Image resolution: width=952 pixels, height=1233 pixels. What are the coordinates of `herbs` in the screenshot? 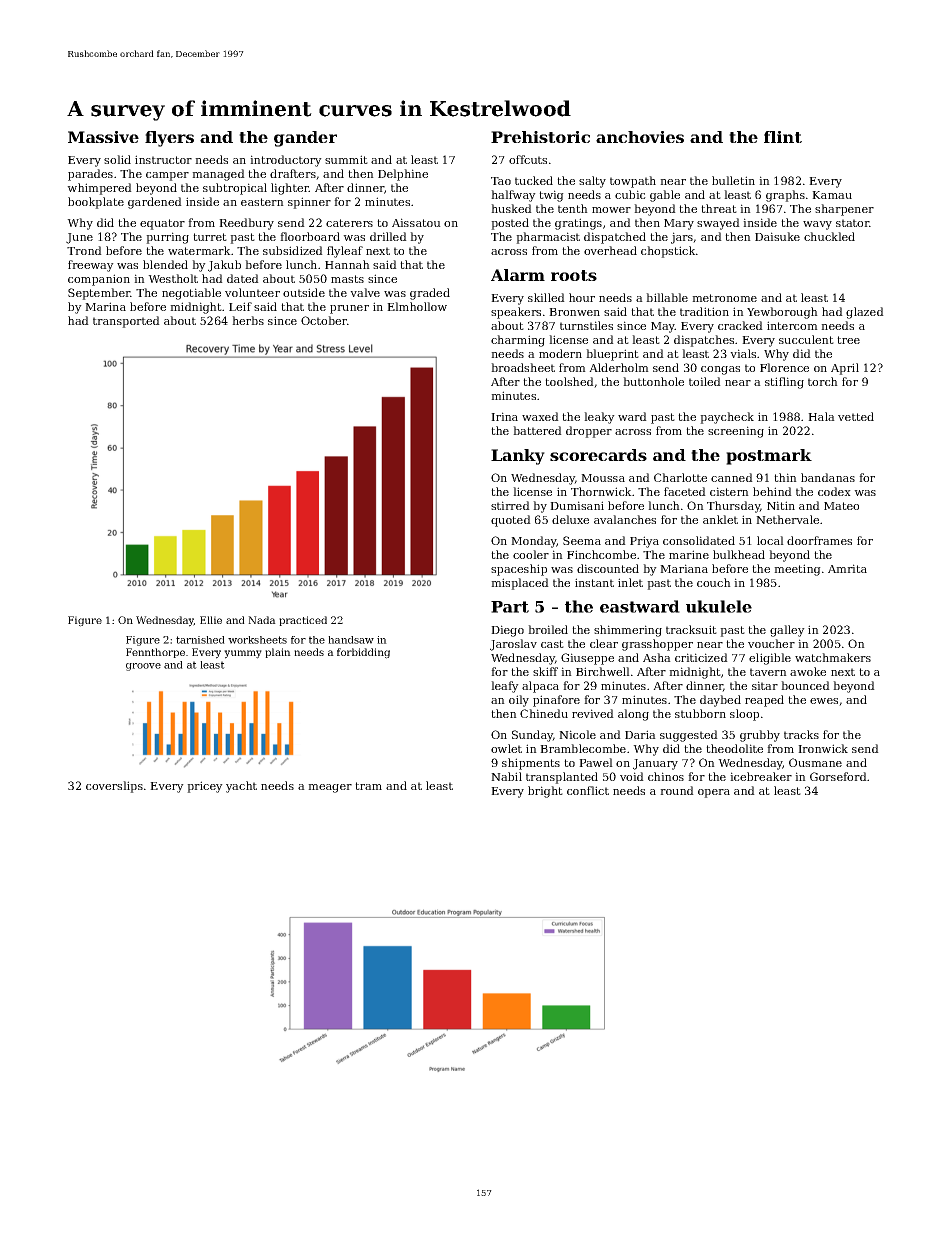 It's located at (248, 320).
